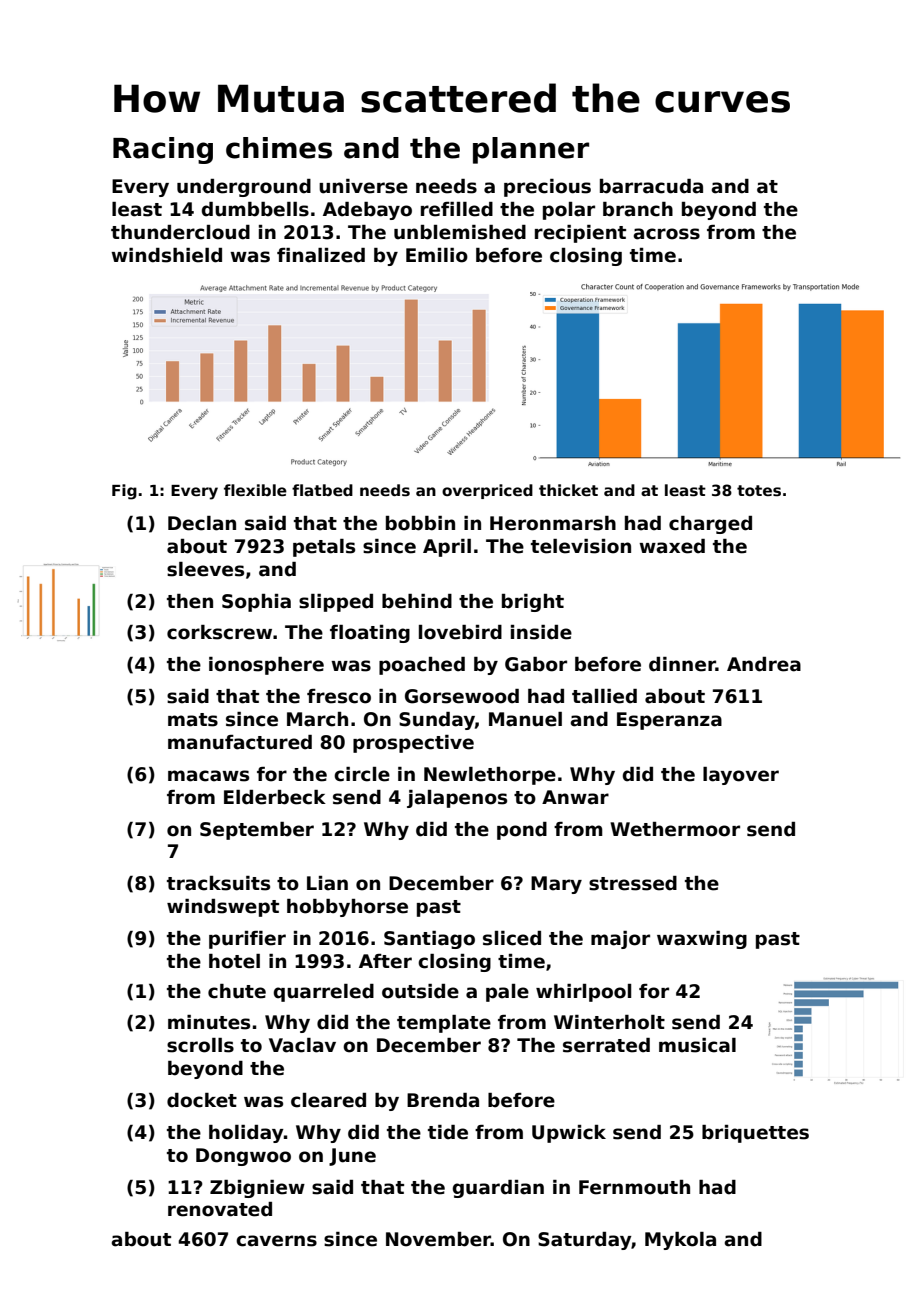  I want to click on Mykola, so click(680, 1241).
